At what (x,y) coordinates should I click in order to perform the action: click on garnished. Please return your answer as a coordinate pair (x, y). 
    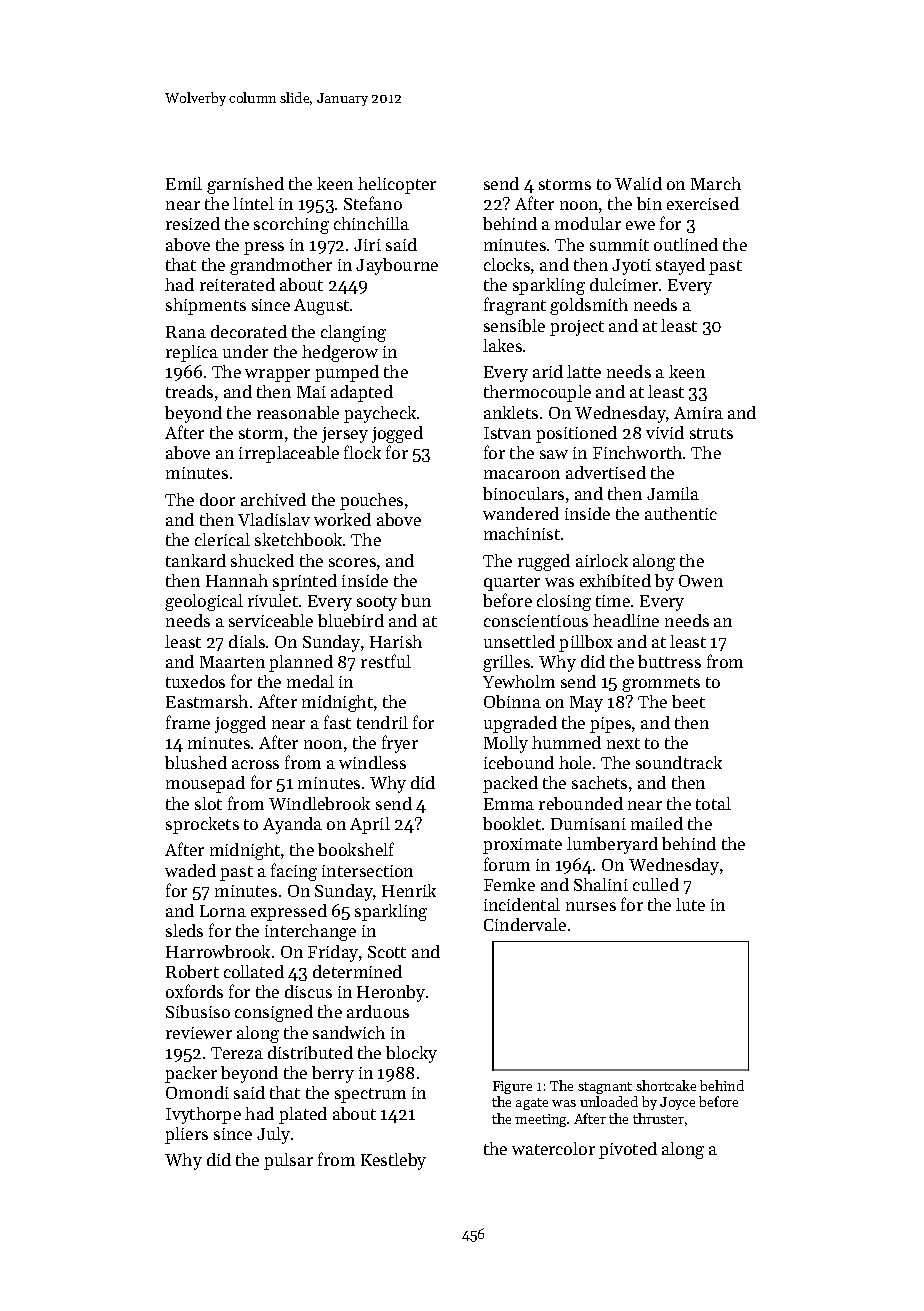
    Looking at the image, I should click on (245, 185).
